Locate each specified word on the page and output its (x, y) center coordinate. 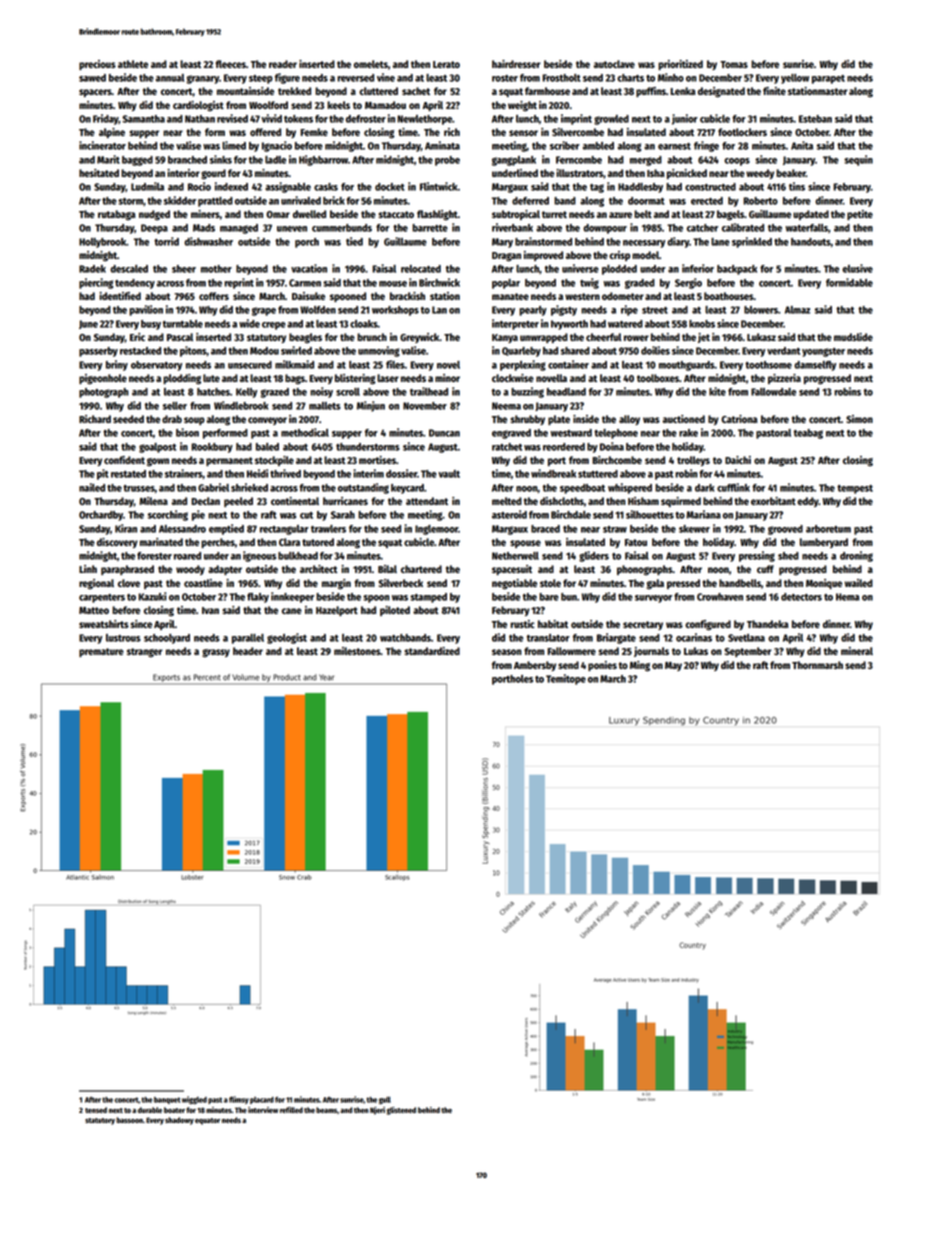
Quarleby (521, 352)
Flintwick (439, 186)
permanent (229, 461)
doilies (655, 350)
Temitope (566, 679)
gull (385, 1100)
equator (207, 1121)
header (248, 651)
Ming (640, 666)
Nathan (200, 119)
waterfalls (807, 228)
